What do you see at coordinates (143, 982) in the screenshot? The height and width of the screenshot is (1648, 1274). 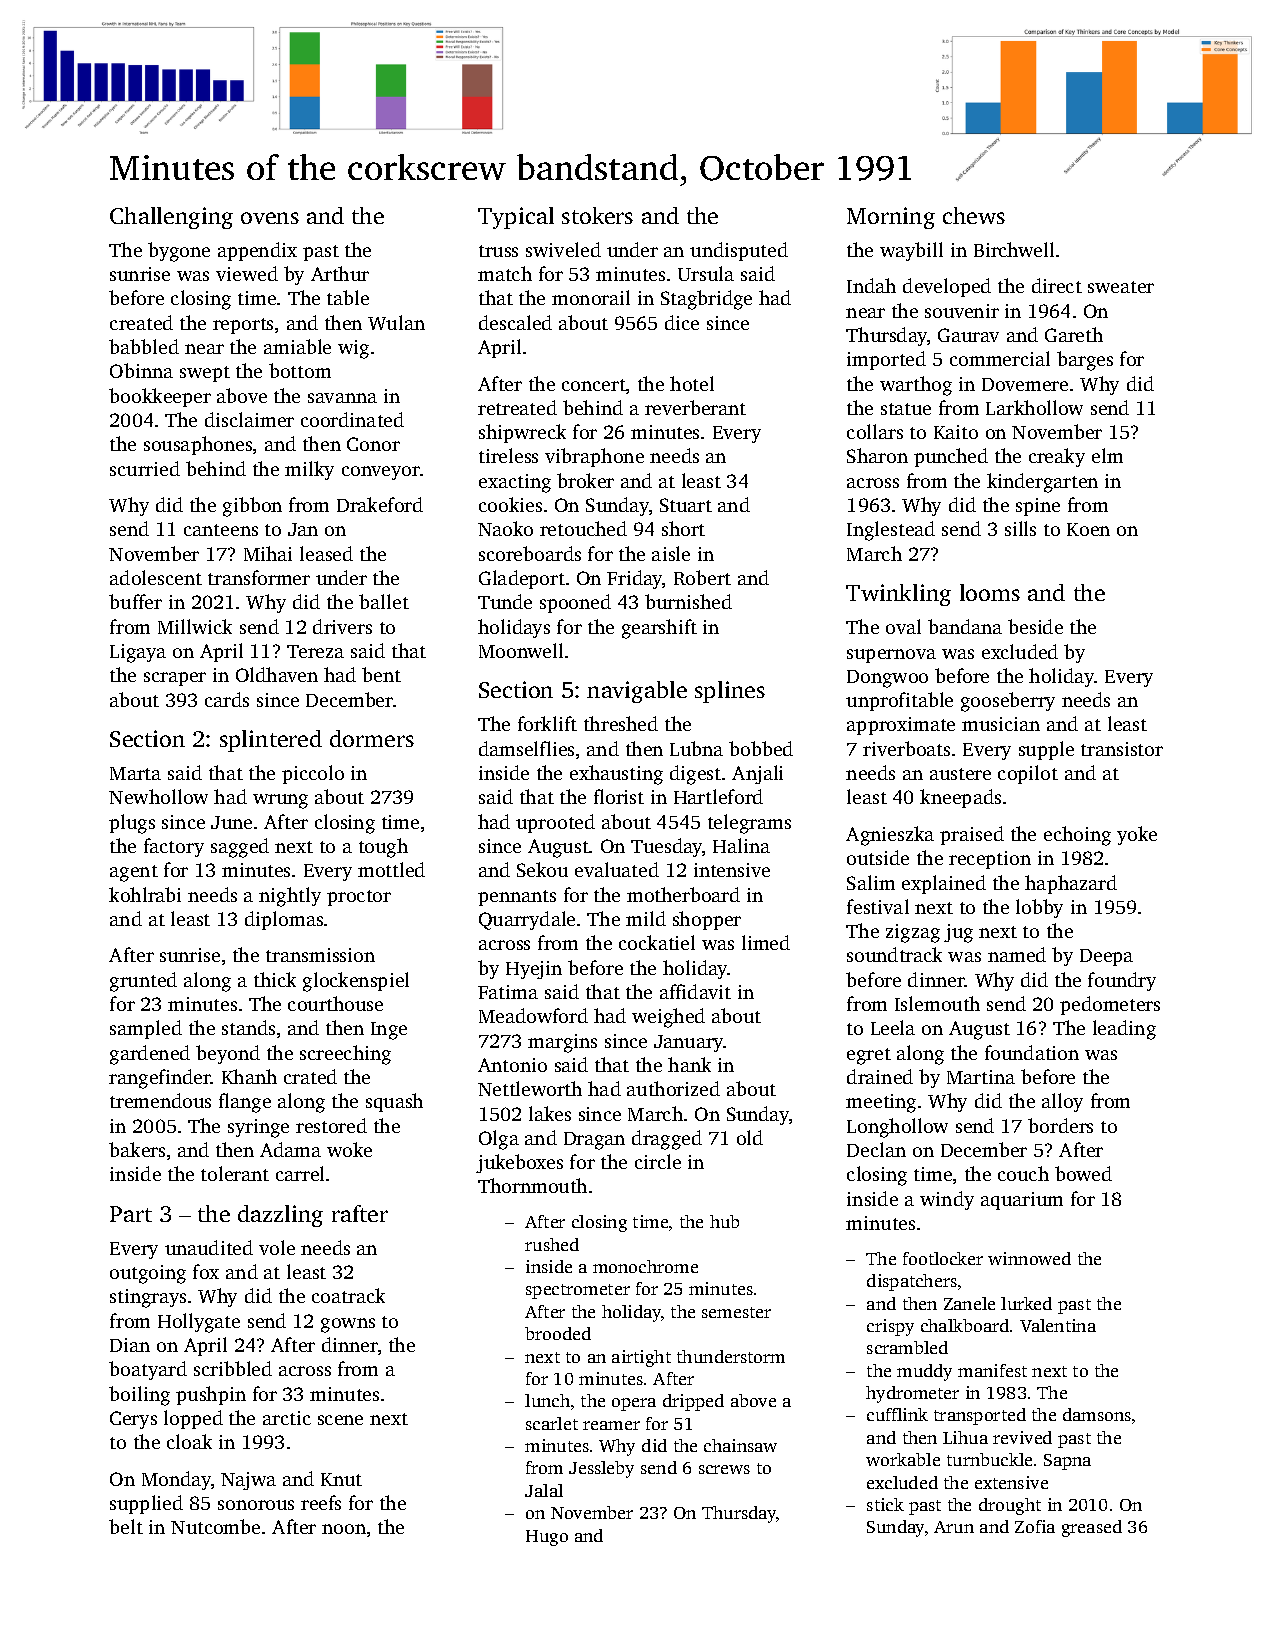 I see `grunted` at bounding box center [143, 982].
